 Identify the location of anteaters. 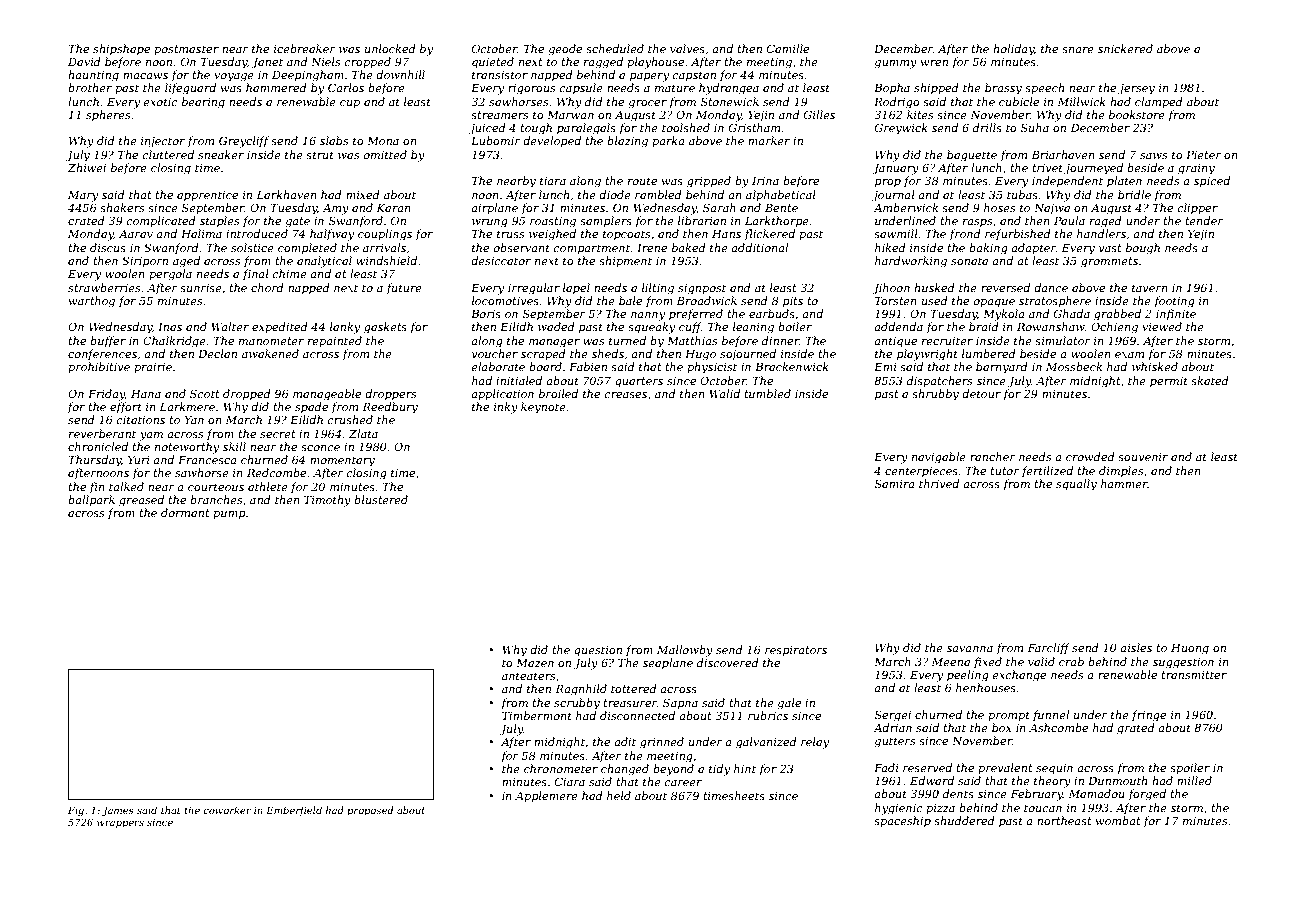
(529, 676).
